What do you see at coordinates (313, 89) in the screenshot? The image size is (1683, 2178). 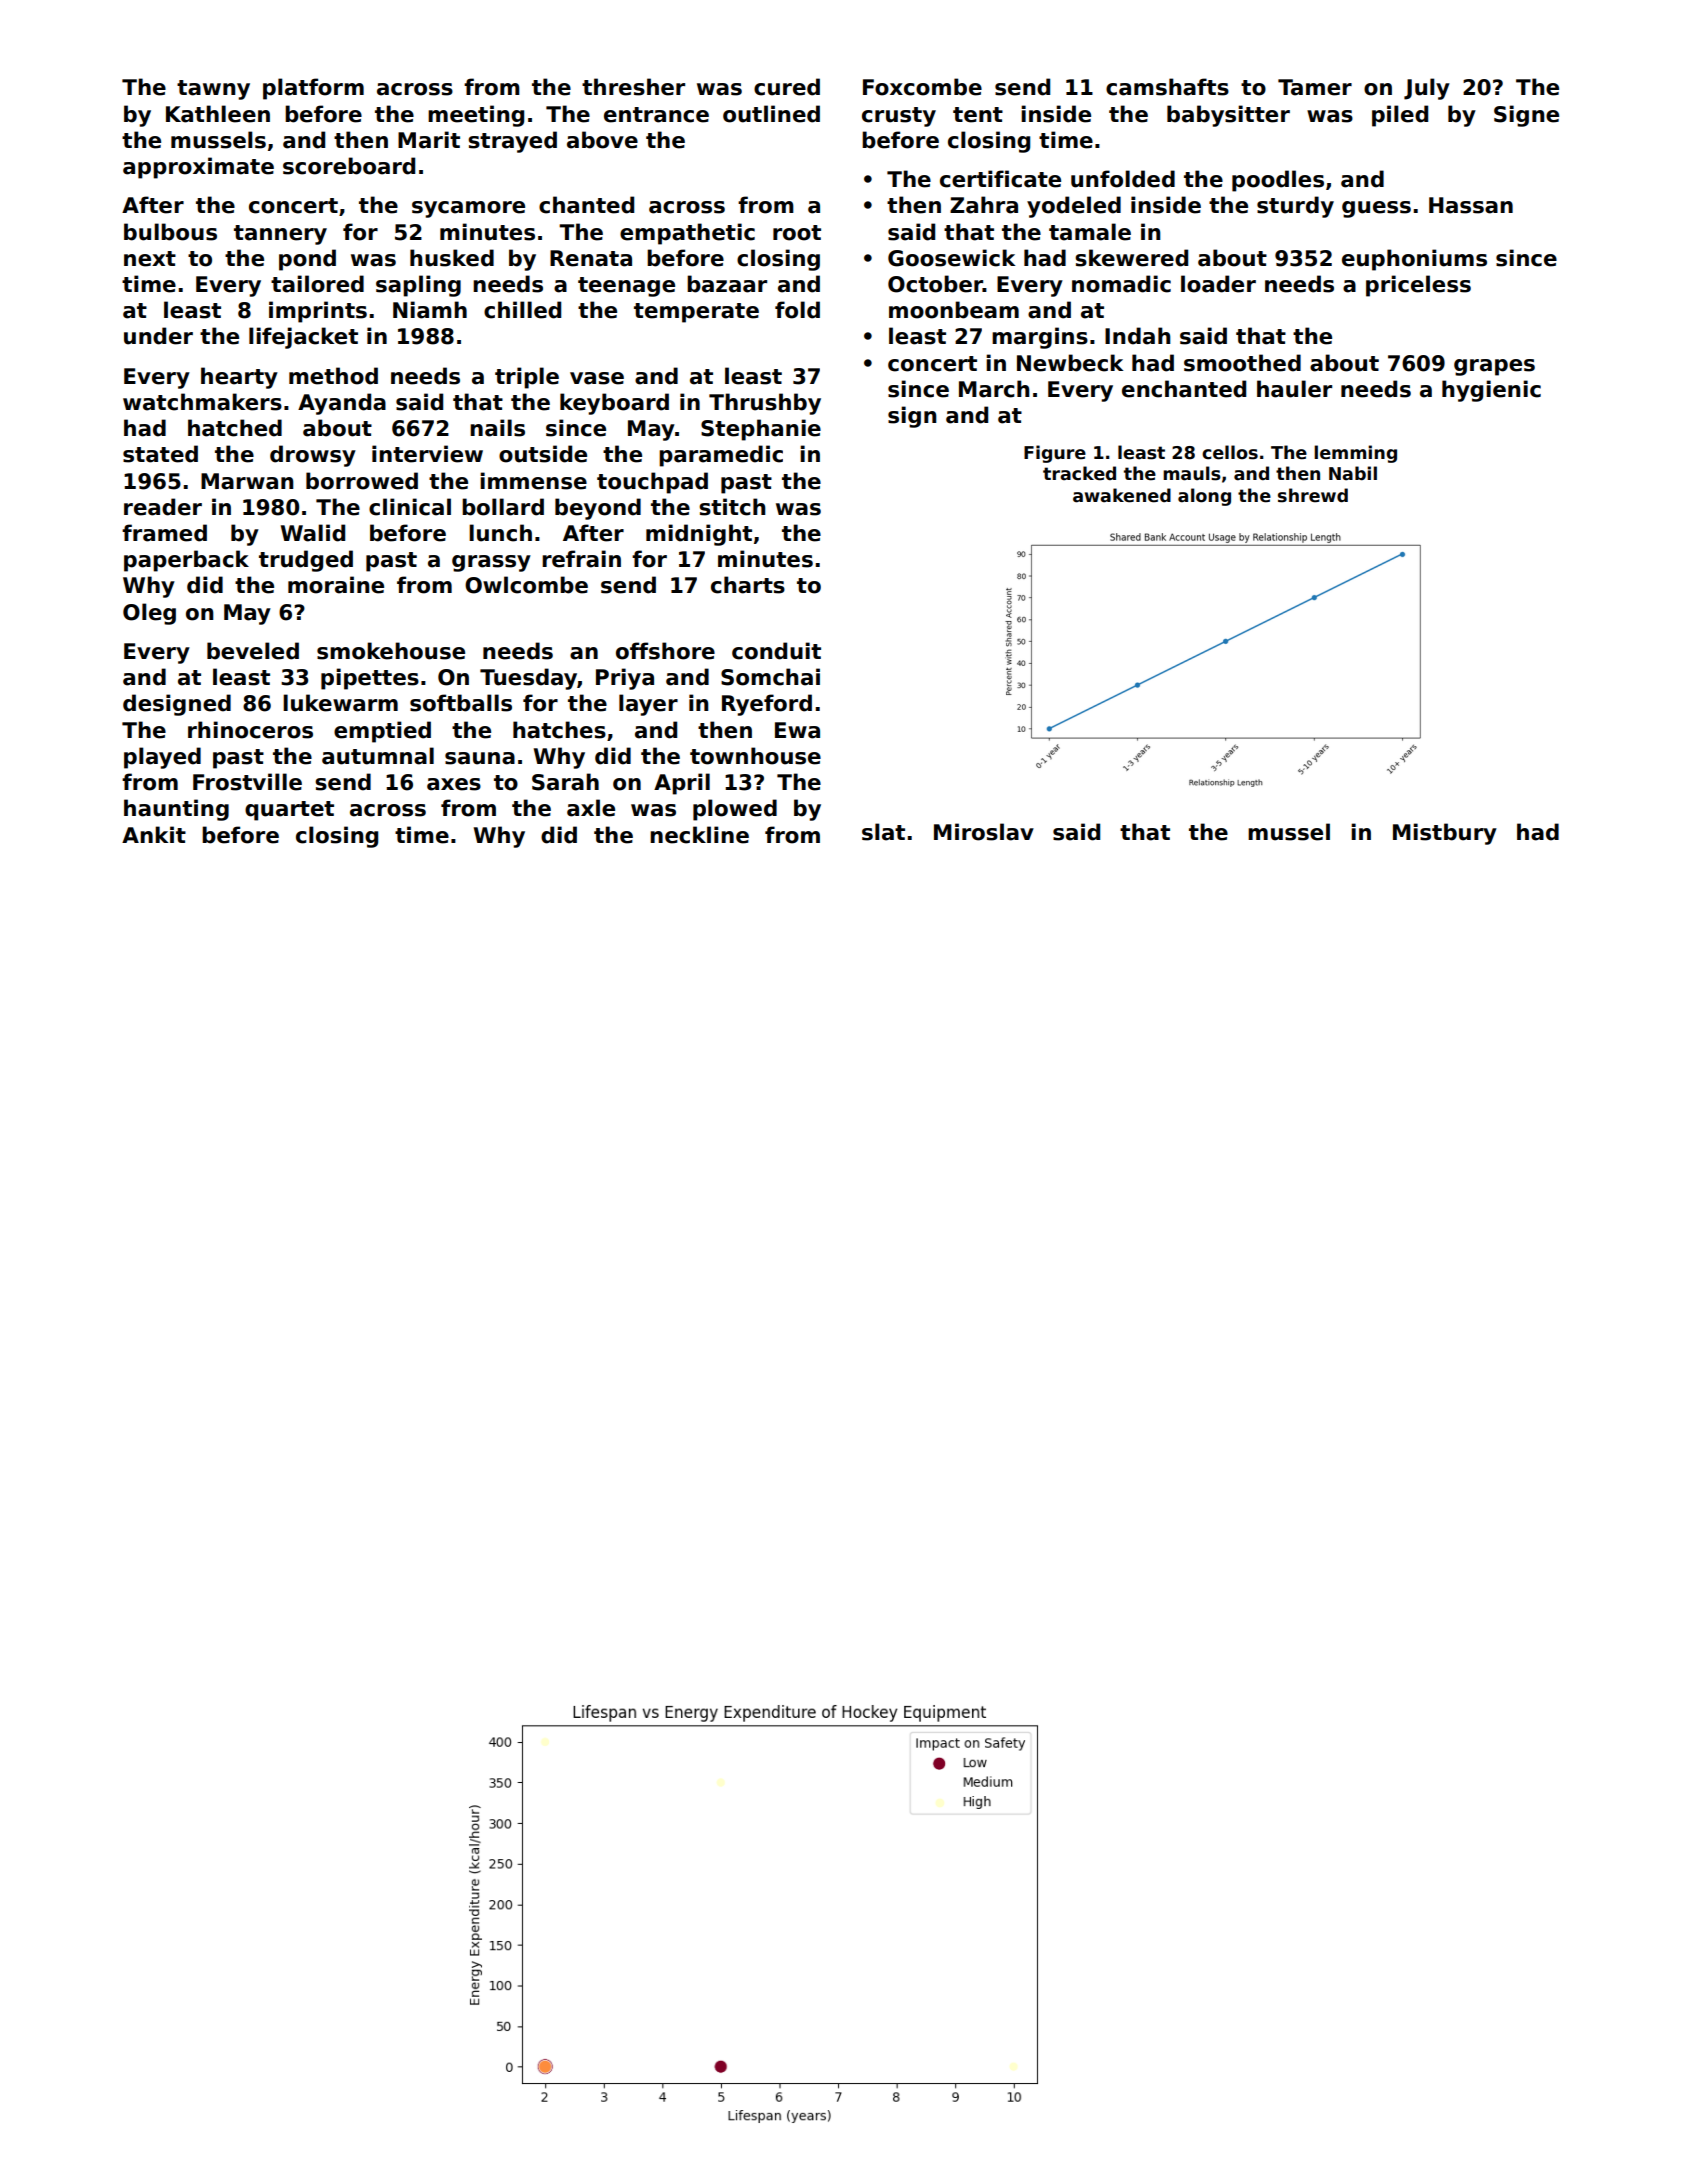 I see `platform` at bounding box center [313, 89].
